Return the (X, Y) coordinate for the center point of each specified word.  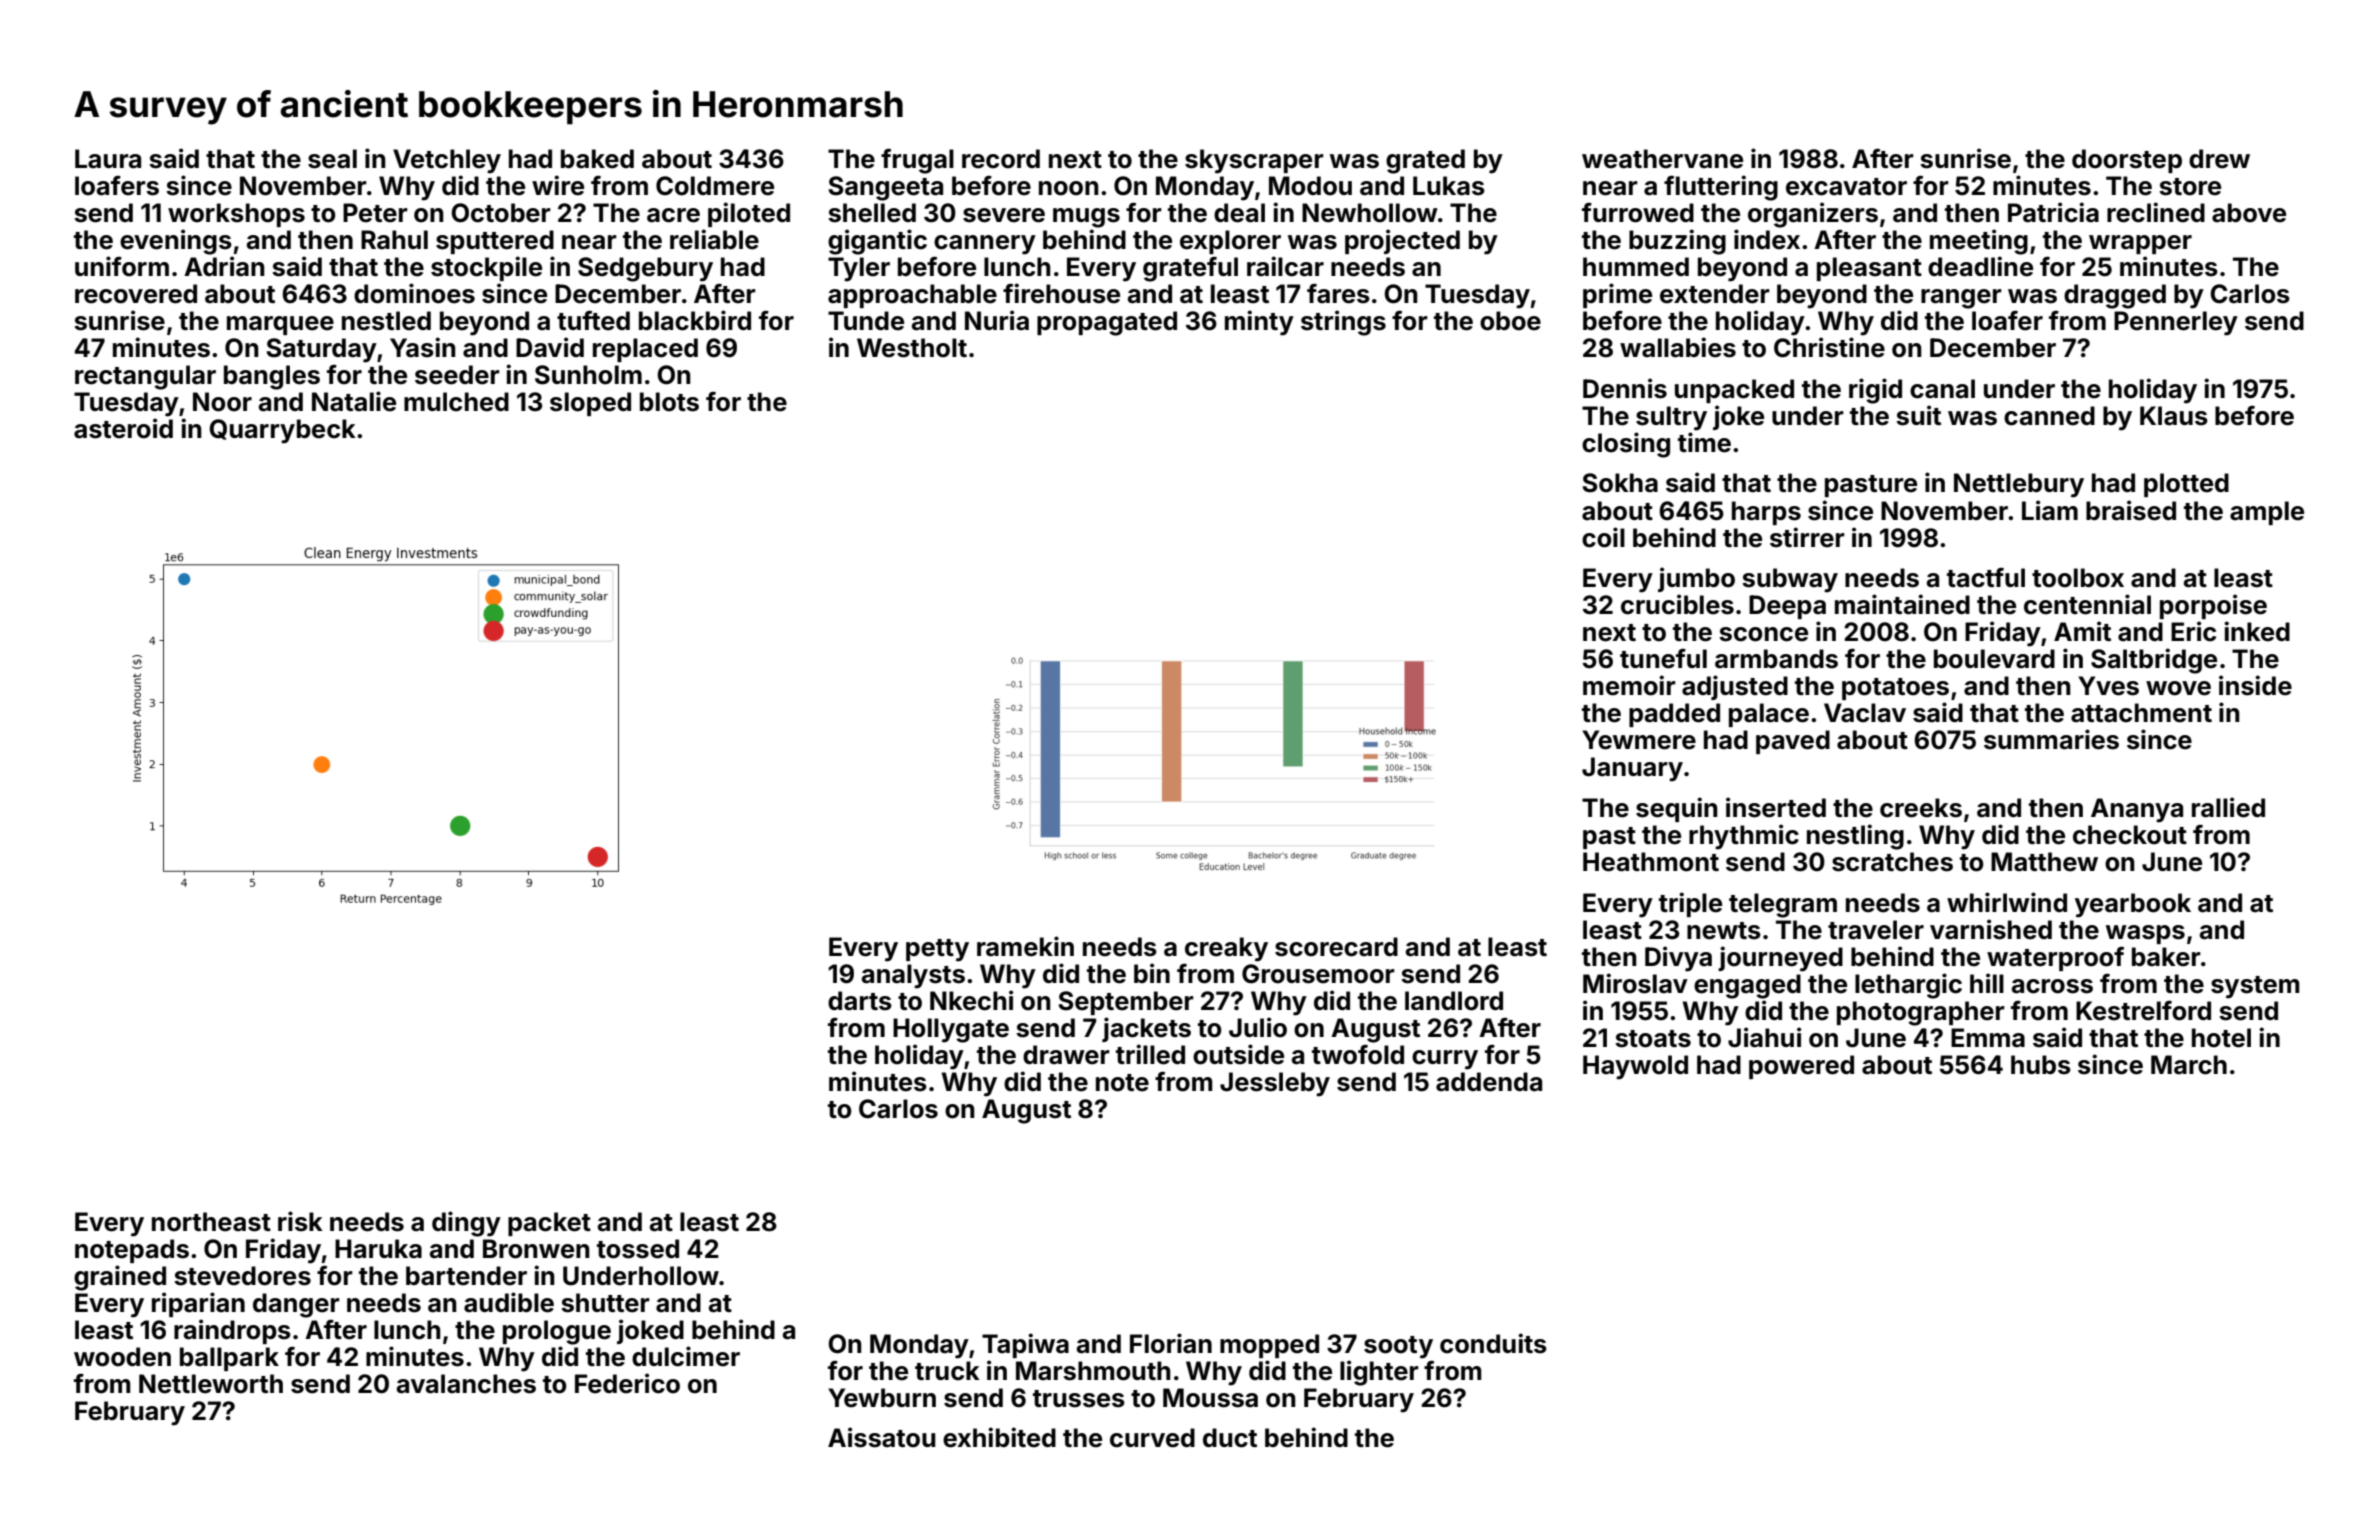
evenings (176, 242)
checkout (2130, 835)
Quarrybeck (282, 431)
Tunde (866, 321)
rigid (1875, 391)
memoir (1629, 685)
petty (937, 950)
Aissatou (882, 1437)
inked (2257, 631)
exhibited (999, 1437)
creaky (1226, 949)
